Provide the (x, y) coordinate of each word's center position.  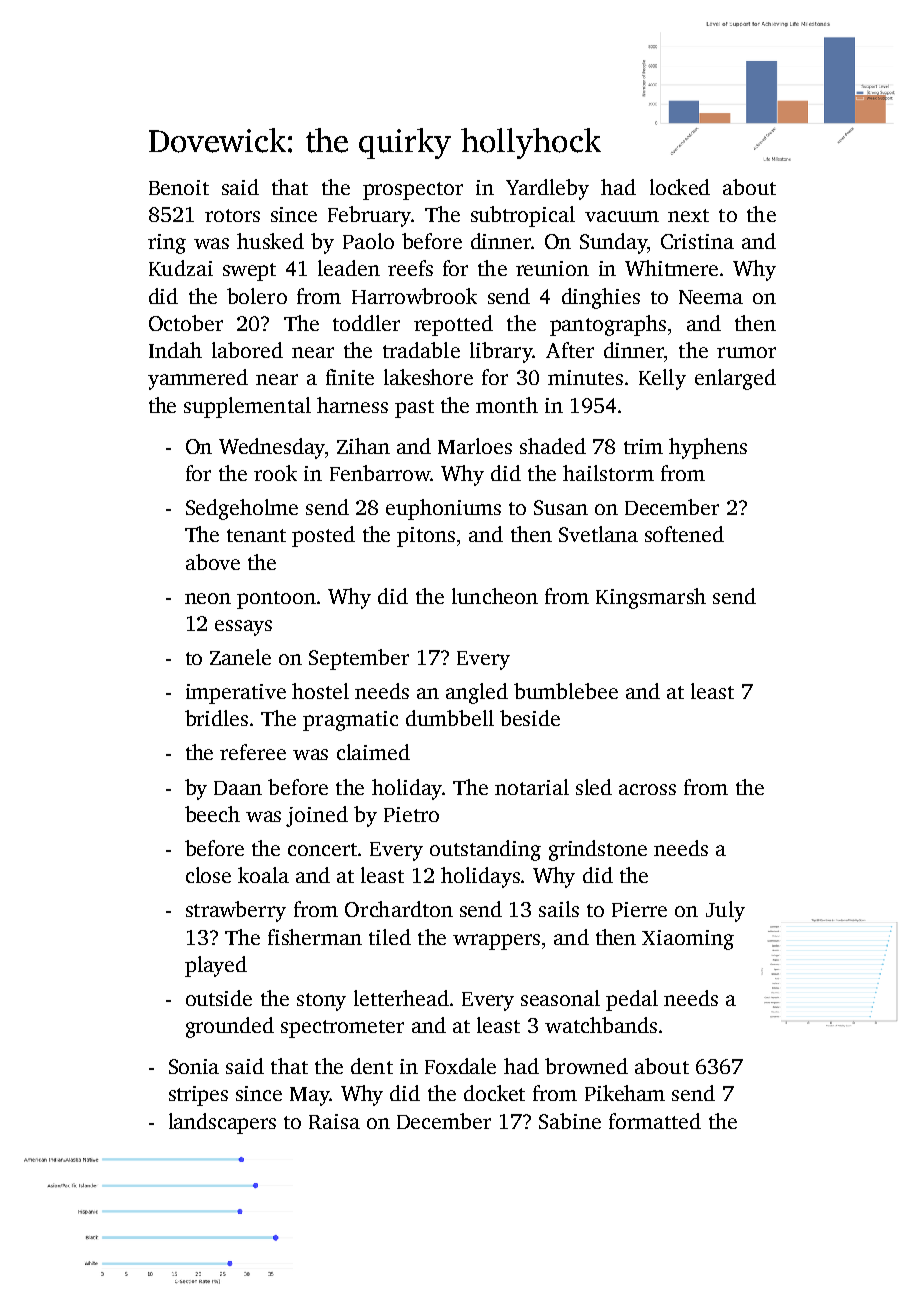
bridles (216, 718)
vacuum (622, 216)
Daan (238, 788)
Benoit (179, 187)
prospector (413, 191)
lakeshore (428, 377)
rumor (746, 352)
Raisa (334, 1121)
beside (530, 718)
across (647, 789)
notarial (532, 787)
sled (594, 787)
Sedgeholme (242, 509)
